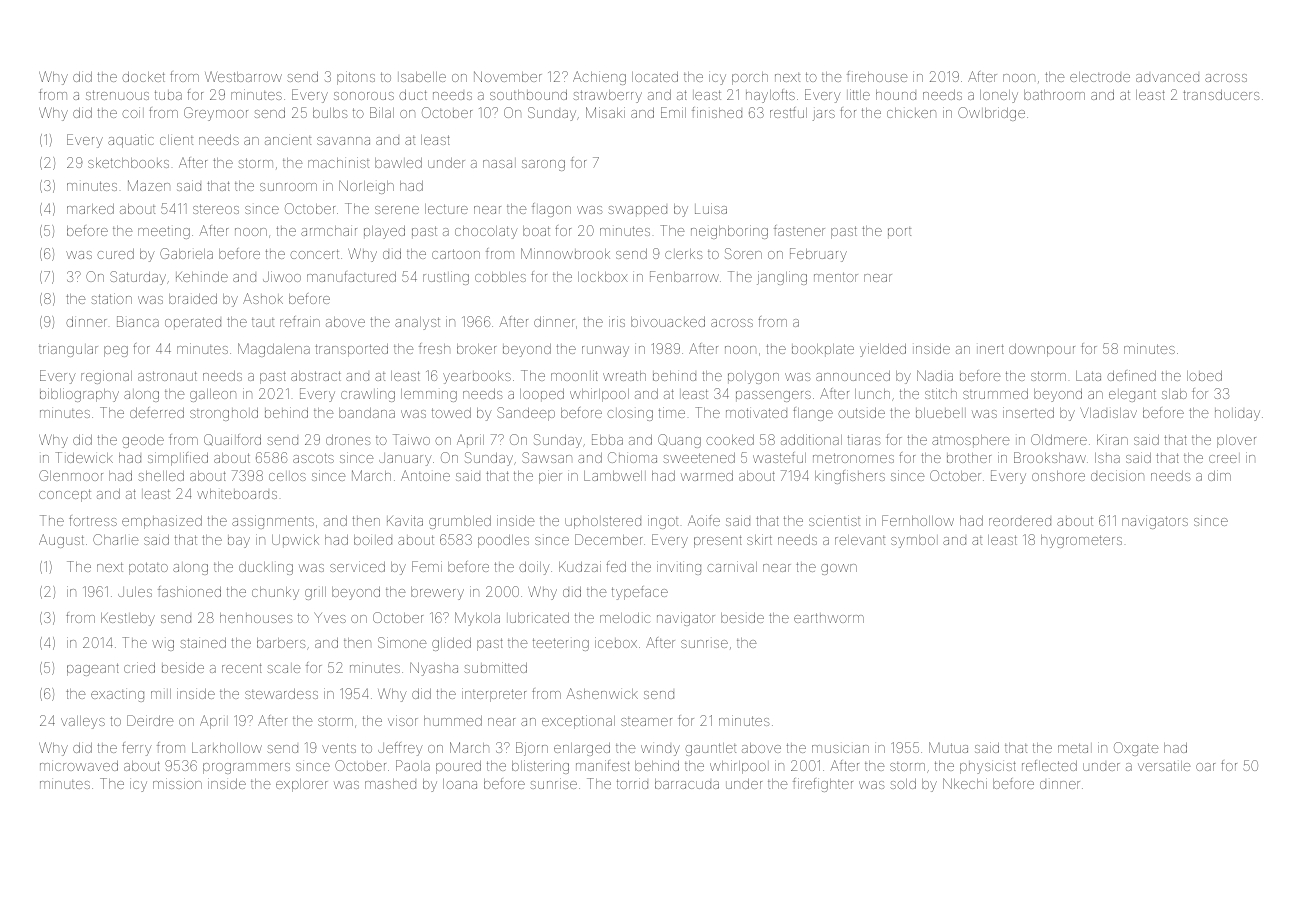  What do you see at coordinates (655, 76) in the screenshot?
I see `located` at bounding box center [655, 76].
